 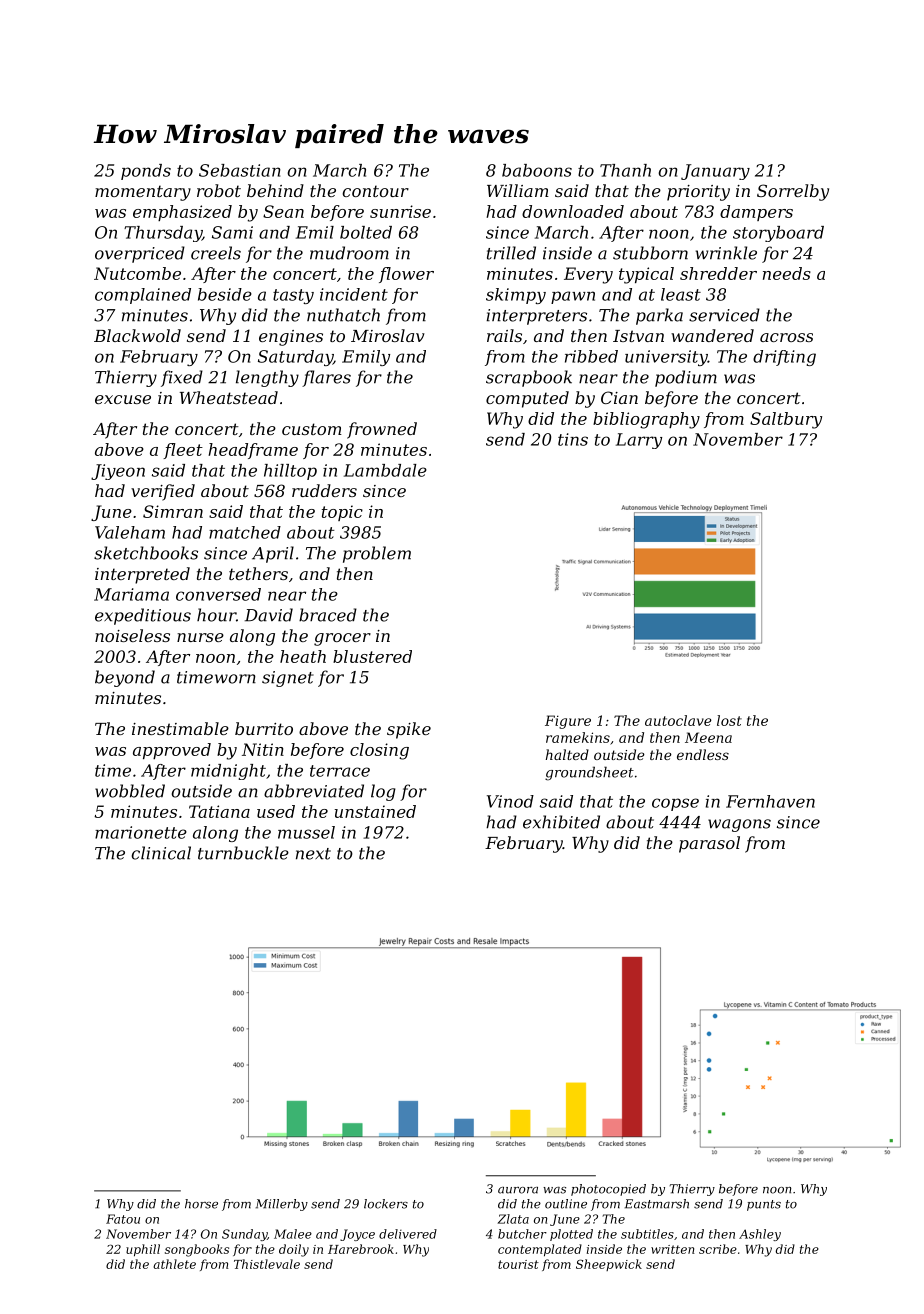 What do you see at coordinates (132, 635) in the page?
I see `noiseless` at bounding box center [132, 635].
